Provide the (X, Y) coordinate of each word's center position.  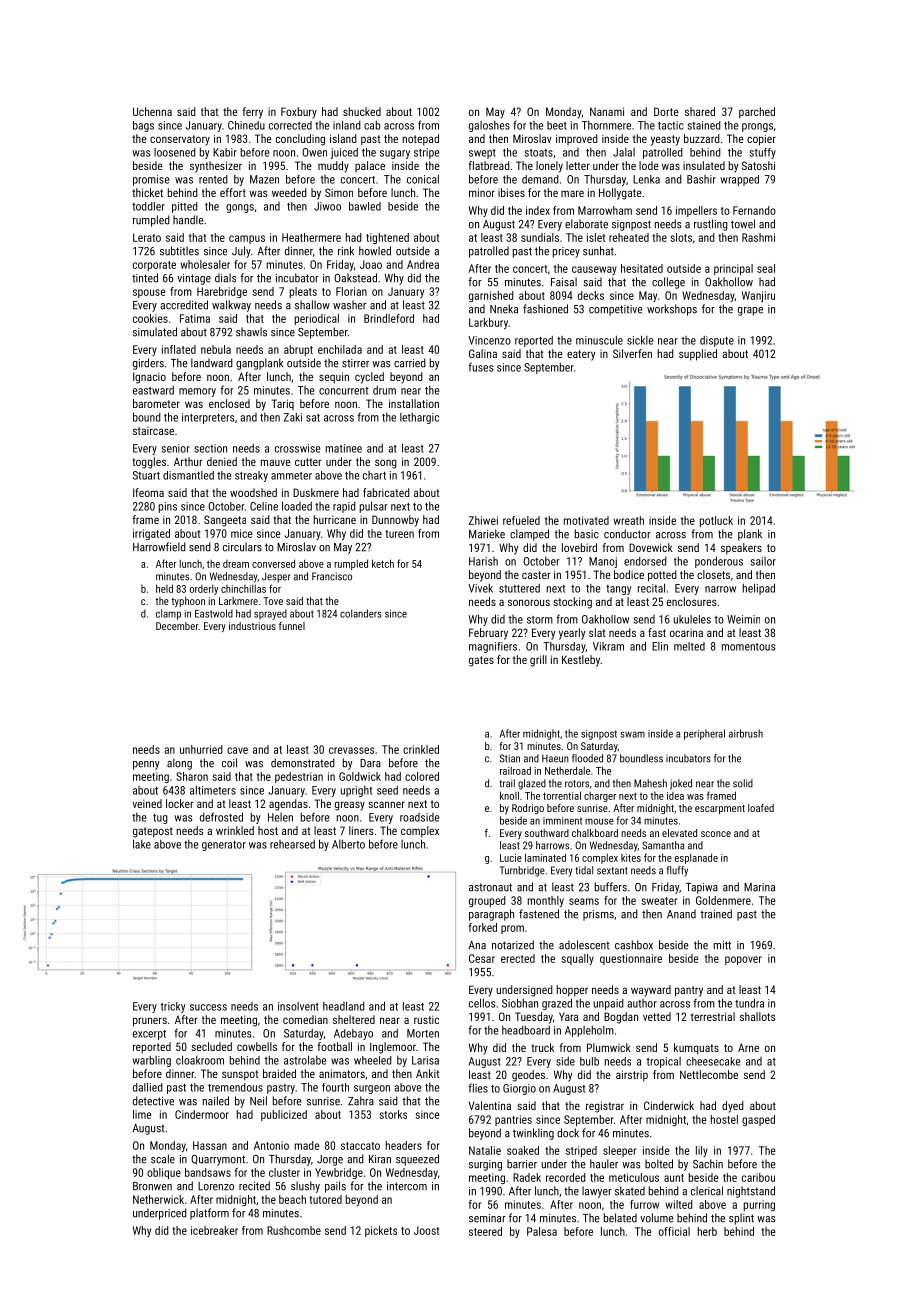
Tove (273, 601)
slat (597, 632)
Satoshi (758, 165)
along (179, 764)
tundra (749, 1003)
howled (375, 251)
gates (481, 661)
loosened (175, 152)
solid (743, 783)
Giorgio (519, 1089)
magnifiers (493, 647)
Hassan (210, 1145)
